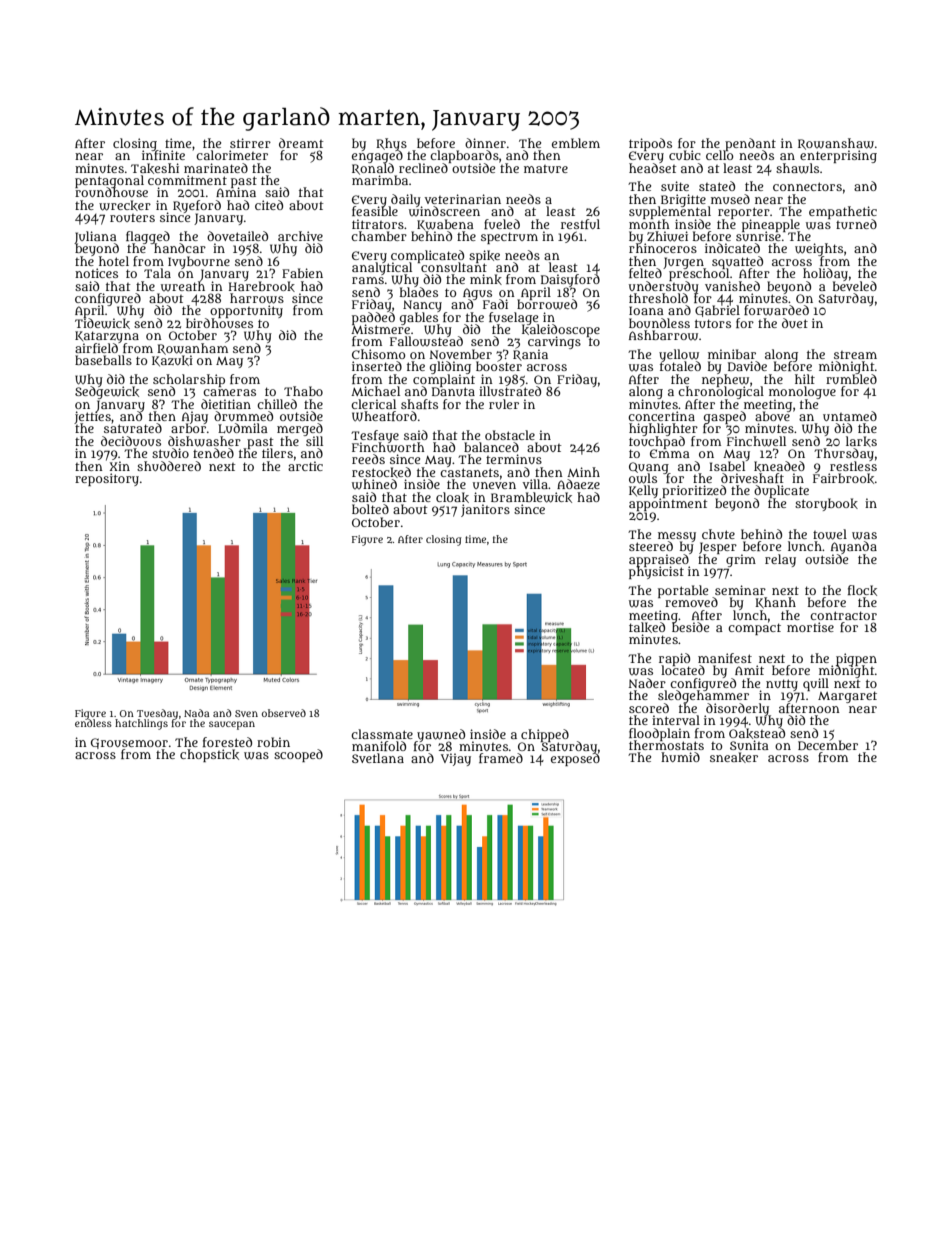 The height and width of the screenshot is (1233, 952). What do you see at coordinates (93, 723) in the screenshot?
I see `endless` at bounding box center [93, 723].
